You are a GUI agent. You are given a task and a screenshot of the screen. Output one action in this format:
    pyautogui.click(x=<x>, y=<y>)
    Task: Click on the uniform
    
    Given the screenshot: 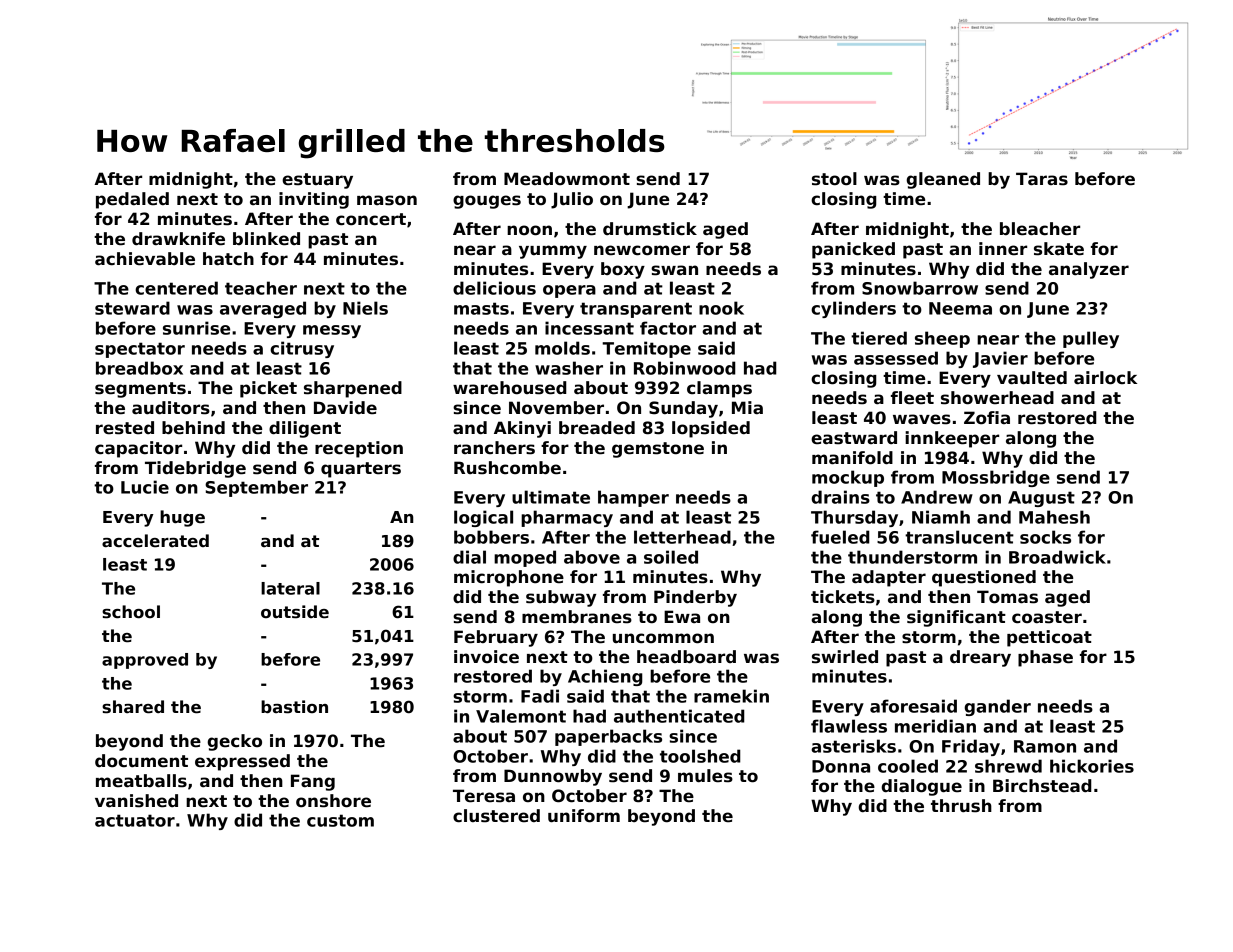 What is the action you would take?
    pyautogui.click(x=584, y=816)
